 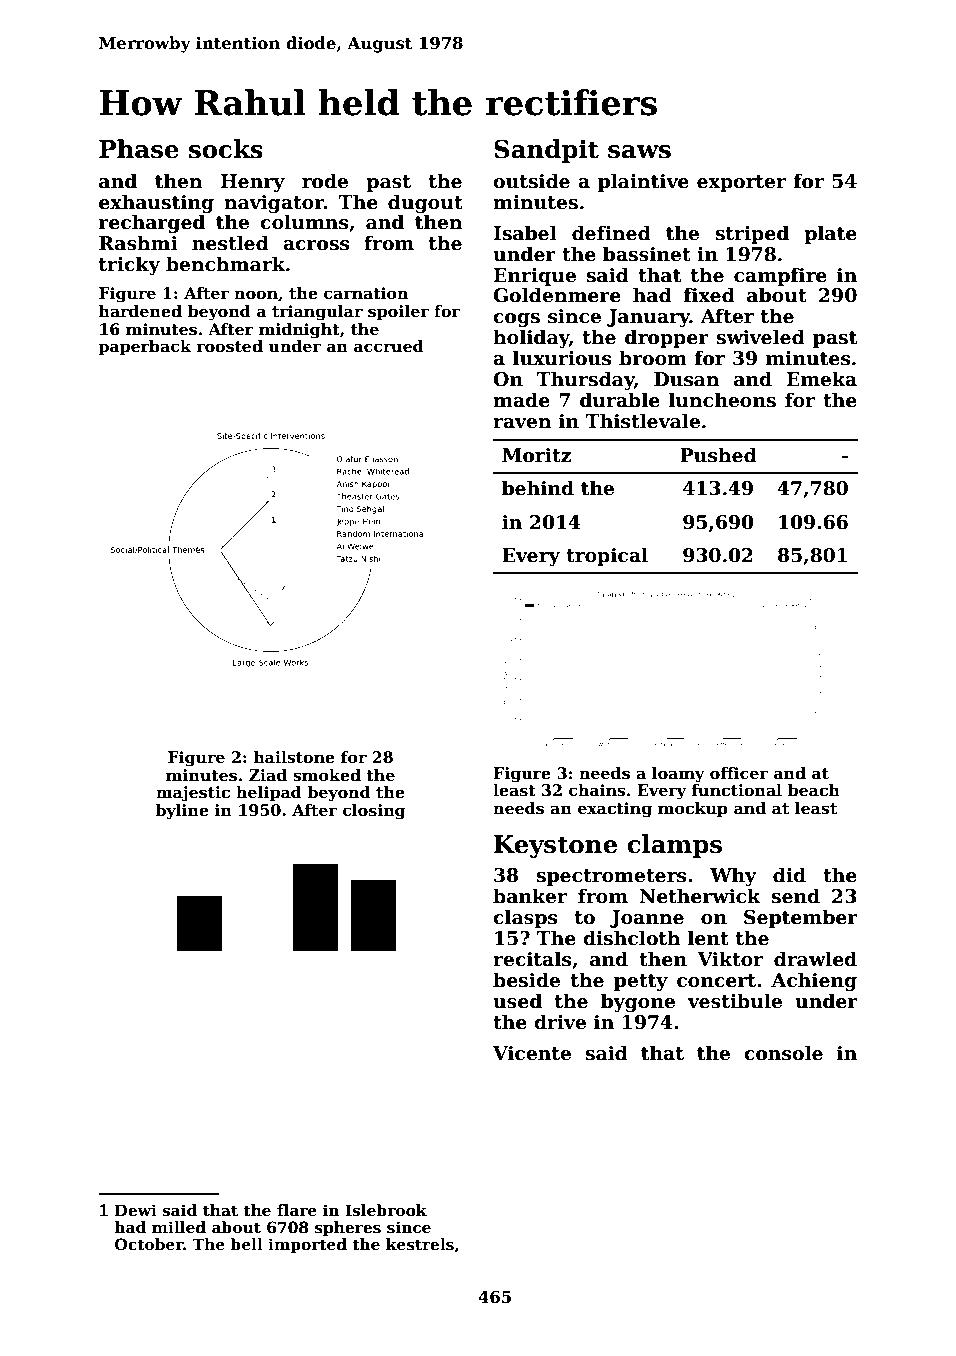 I want to click on Vicente, so click(x=532, y=1053).
